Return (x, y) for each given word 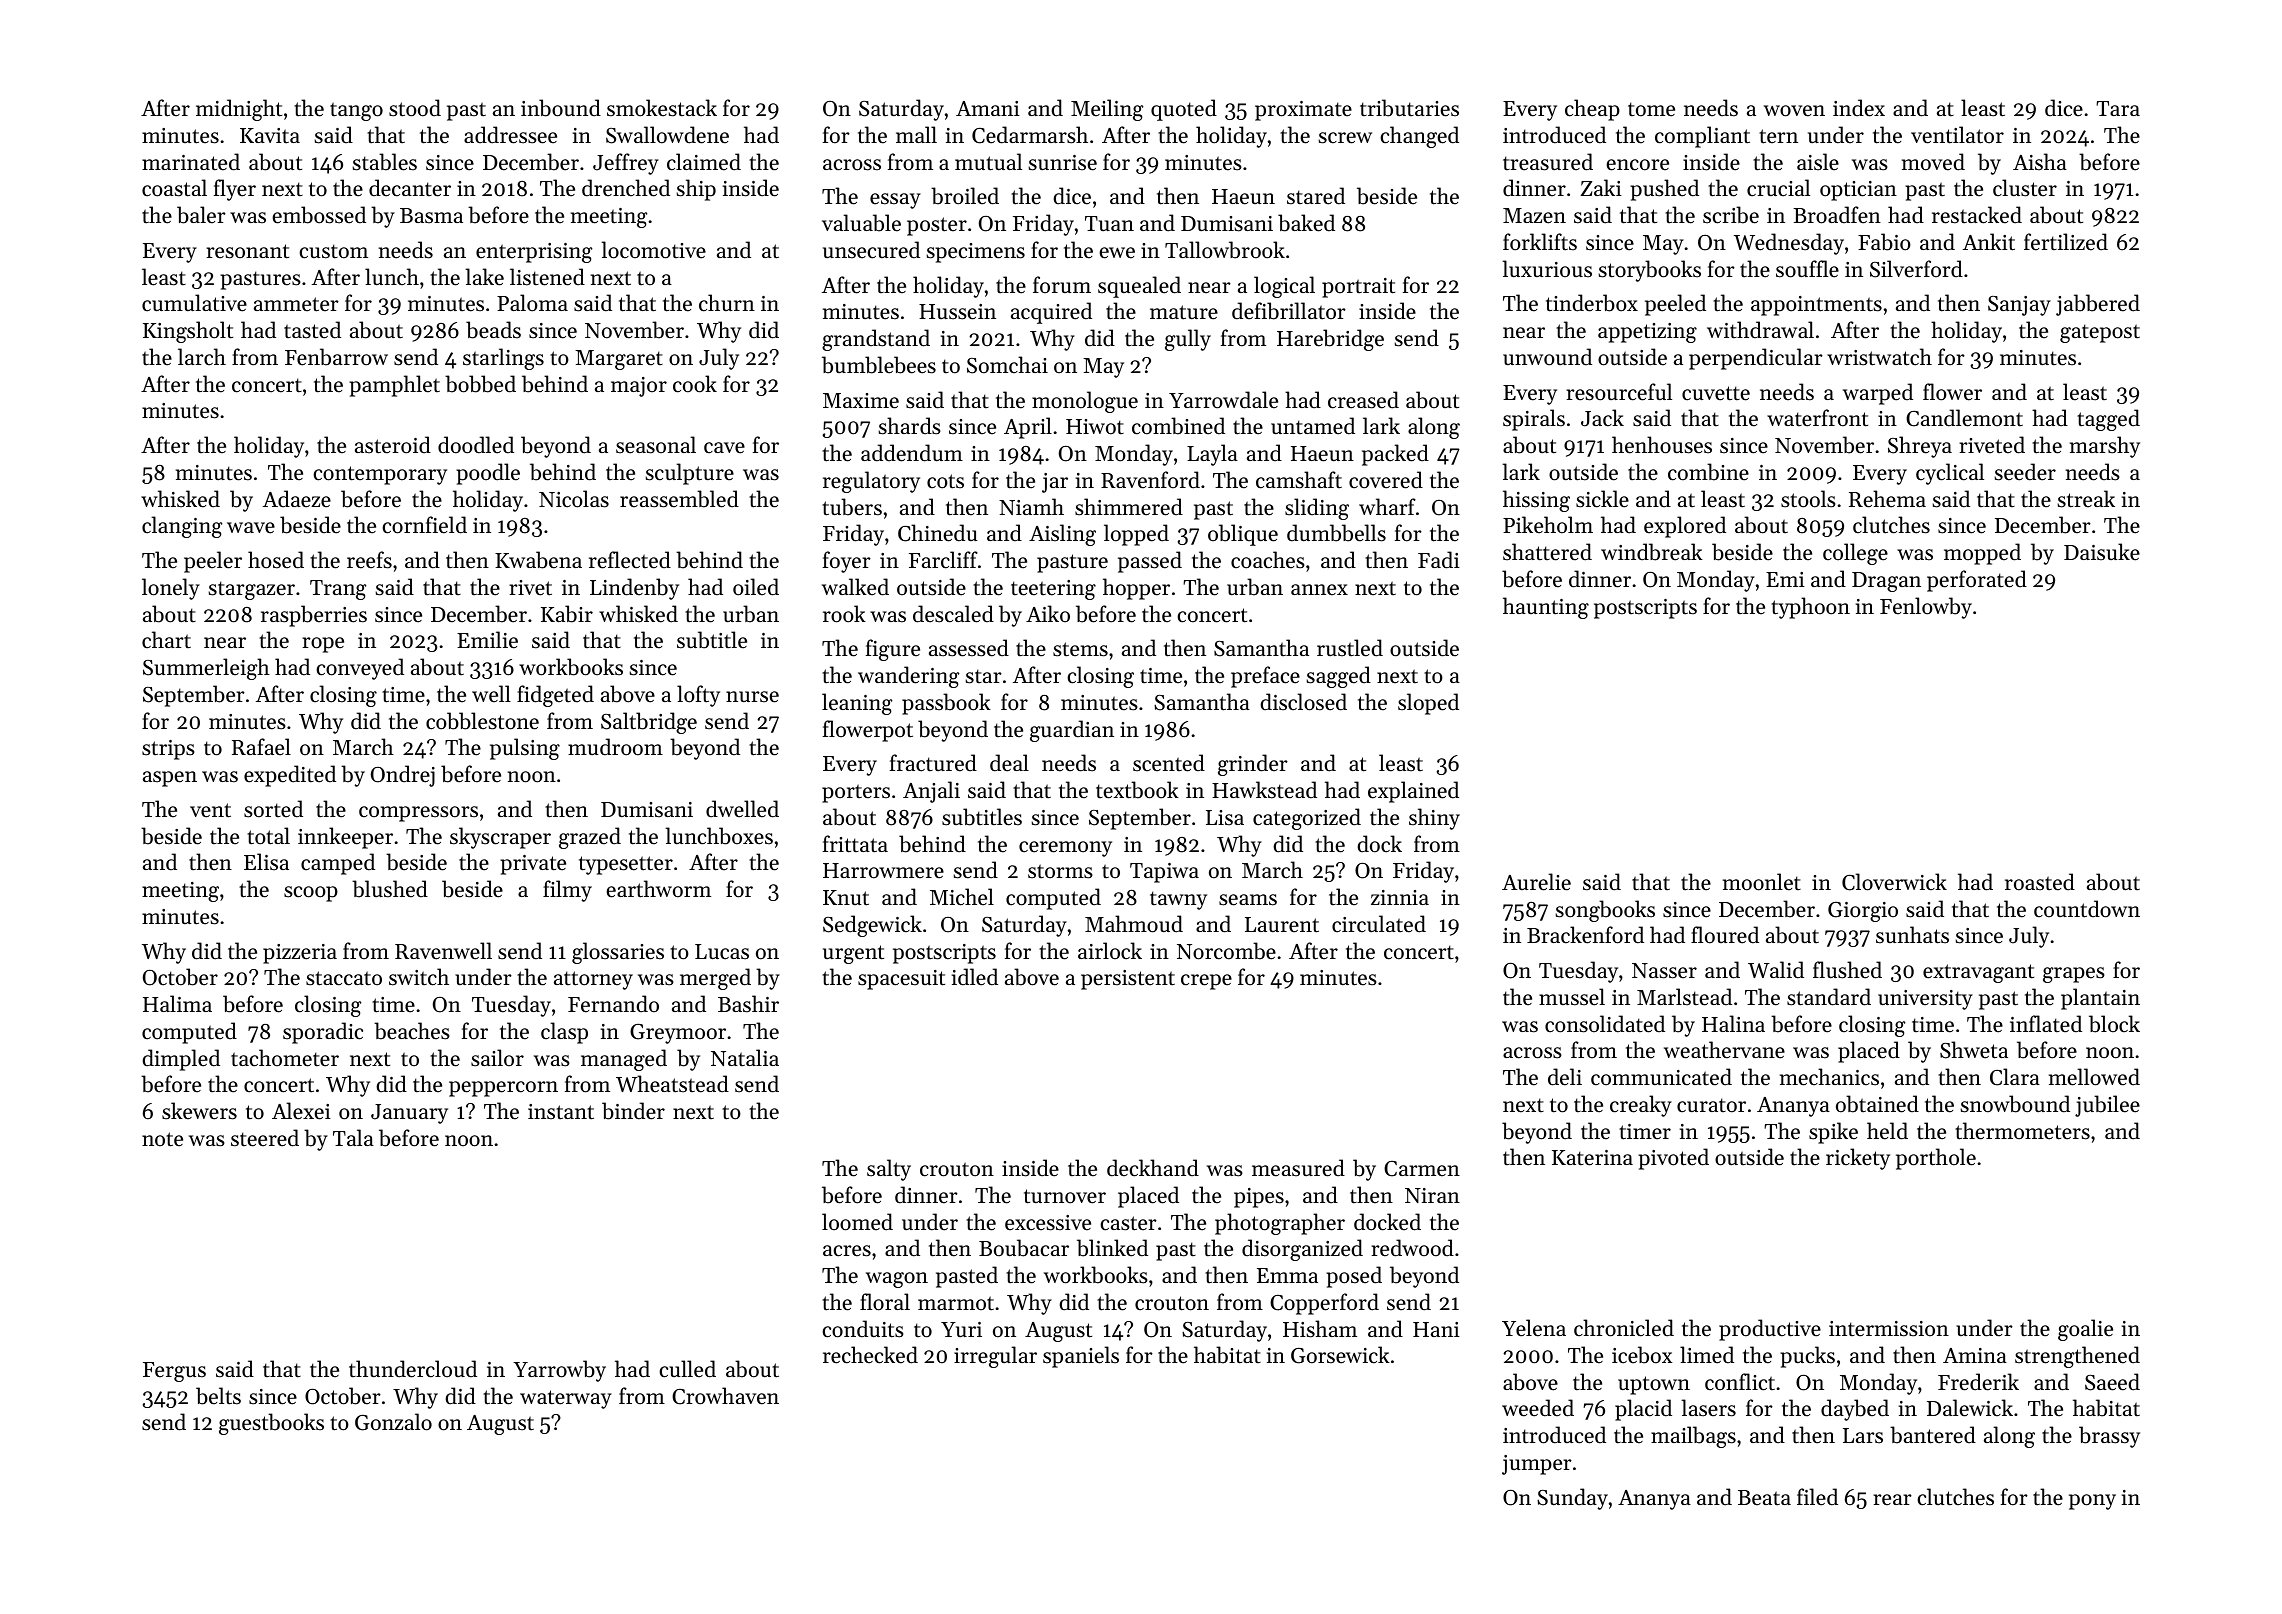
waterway (566, 1399)
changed (1419, 137)
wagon (897, 1280)
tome (1651, 109)
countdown (2087, 909)
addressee (510, 135)
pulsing (525, 749)
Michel (962, 897)
